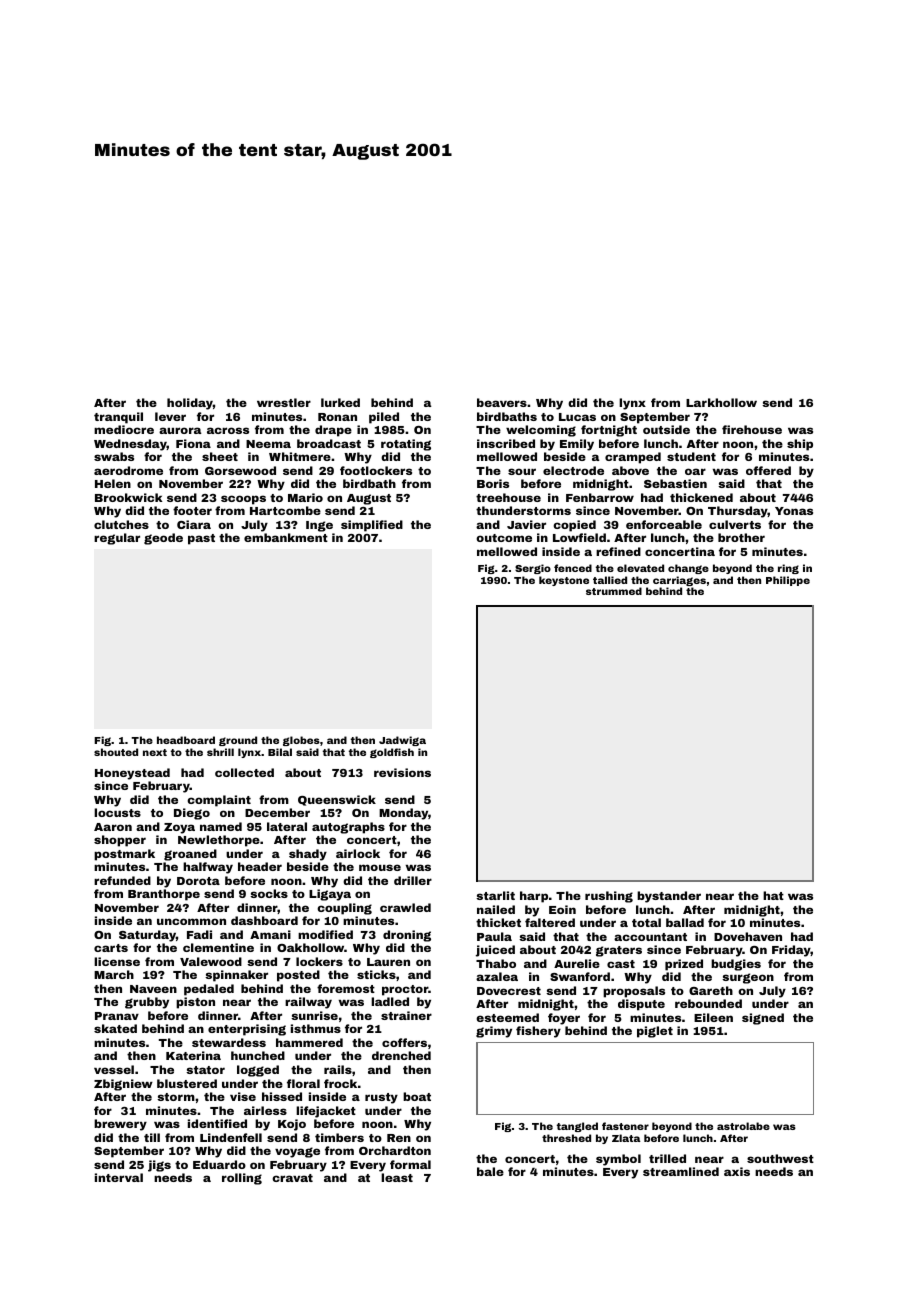  What do you see at coordinates (738, 512) in the screenshot?
I see `Thursday` at bounding box center [738, 512].
